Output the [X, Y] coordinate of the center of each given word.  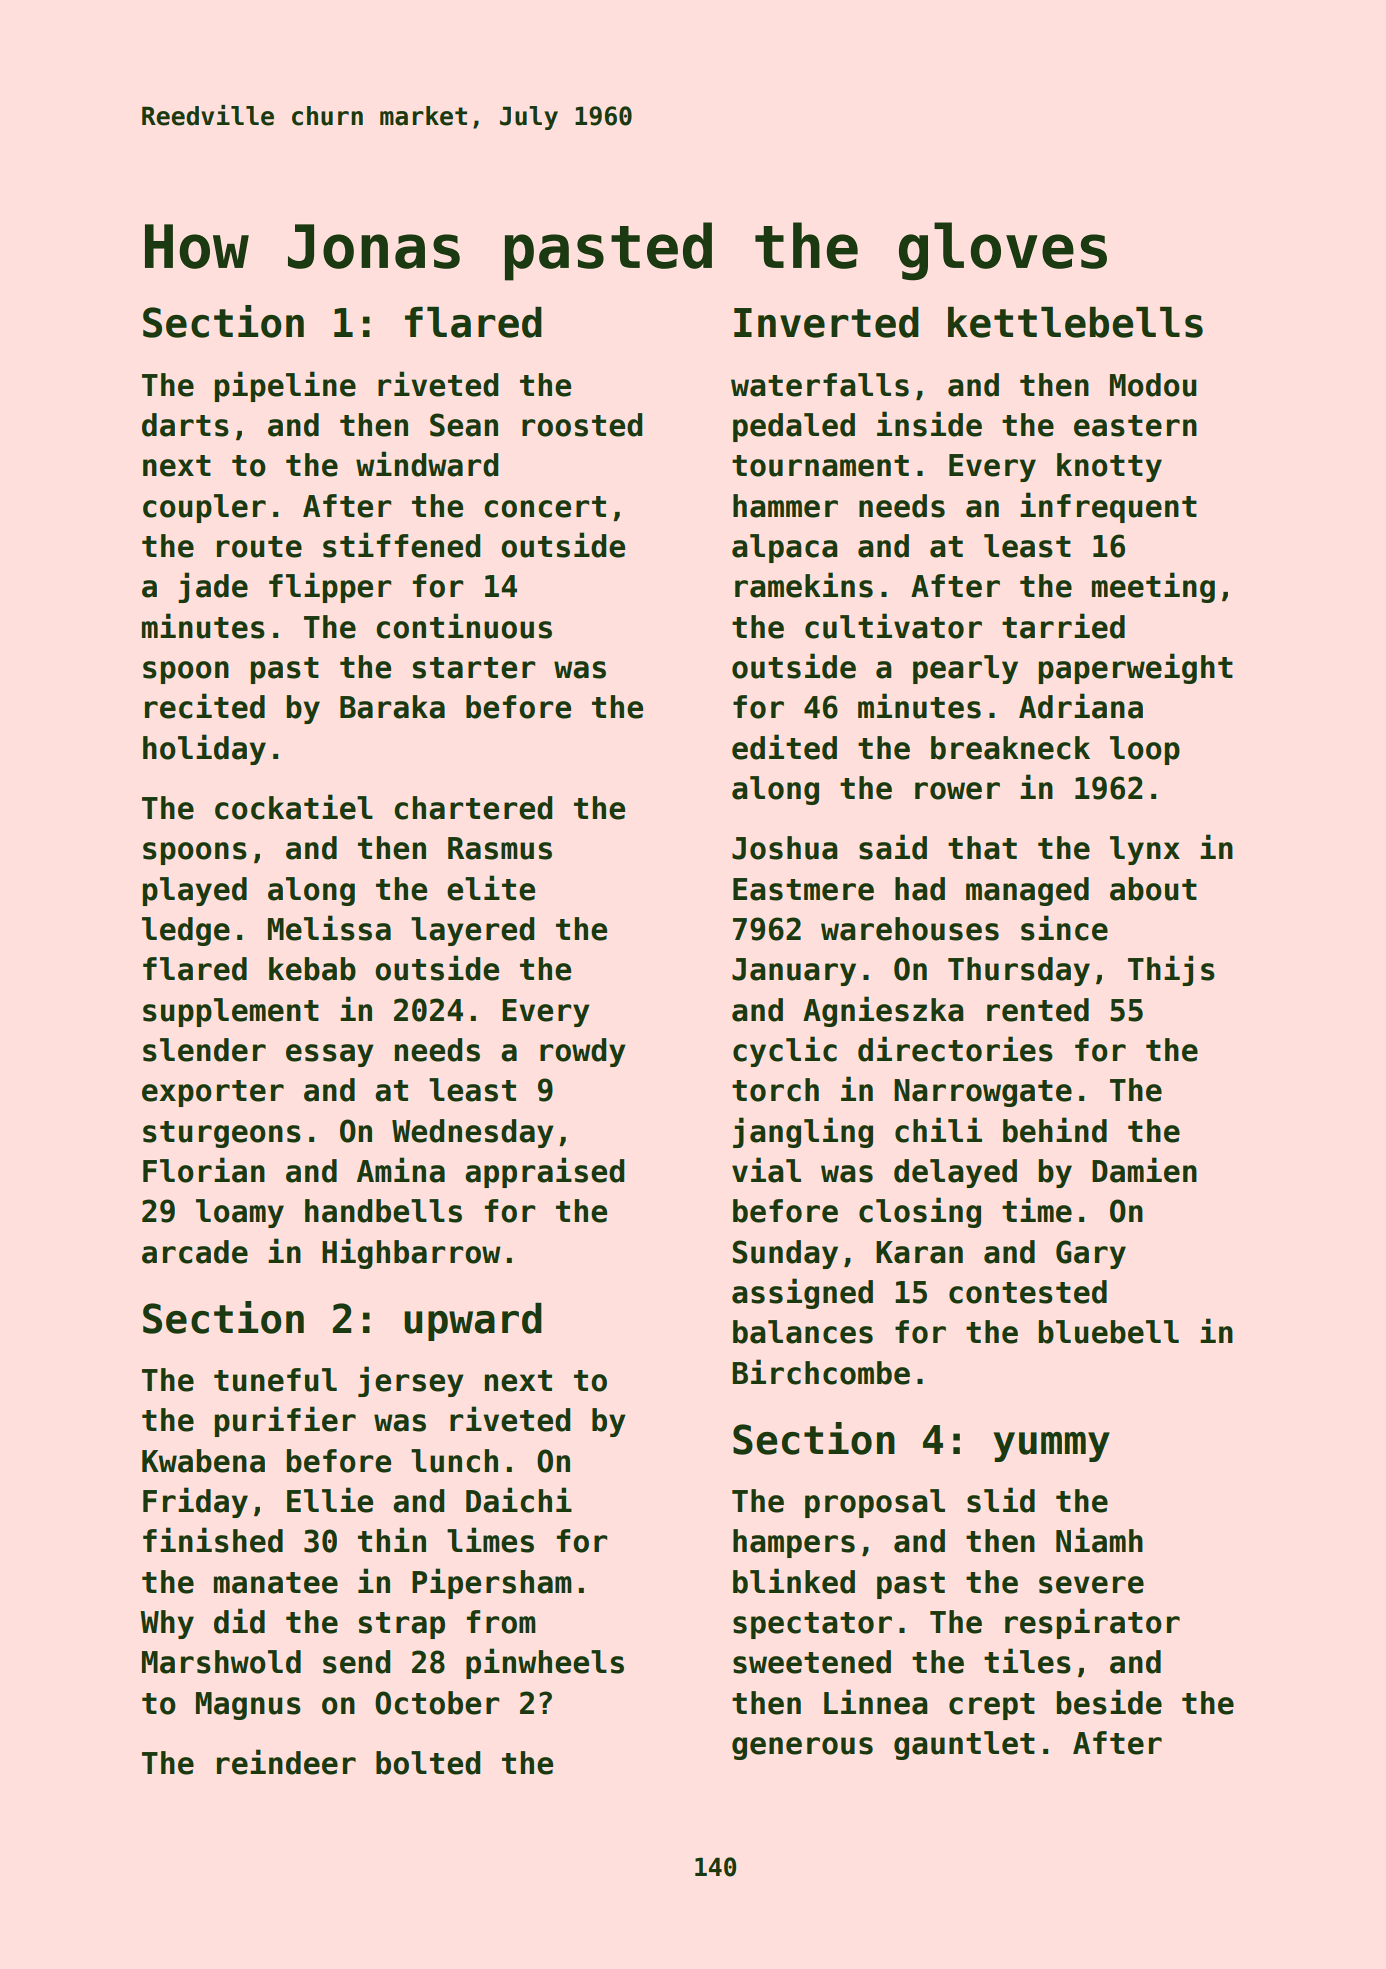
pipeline [285, 386]
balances [803, 1332]
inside [929, 424]
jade [213, 587]
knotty [1109, 467]
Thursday [1019, 971]
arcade [195, 1252]
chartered [473, 808]
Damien [1144, 1170]
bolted [428, 1763]
